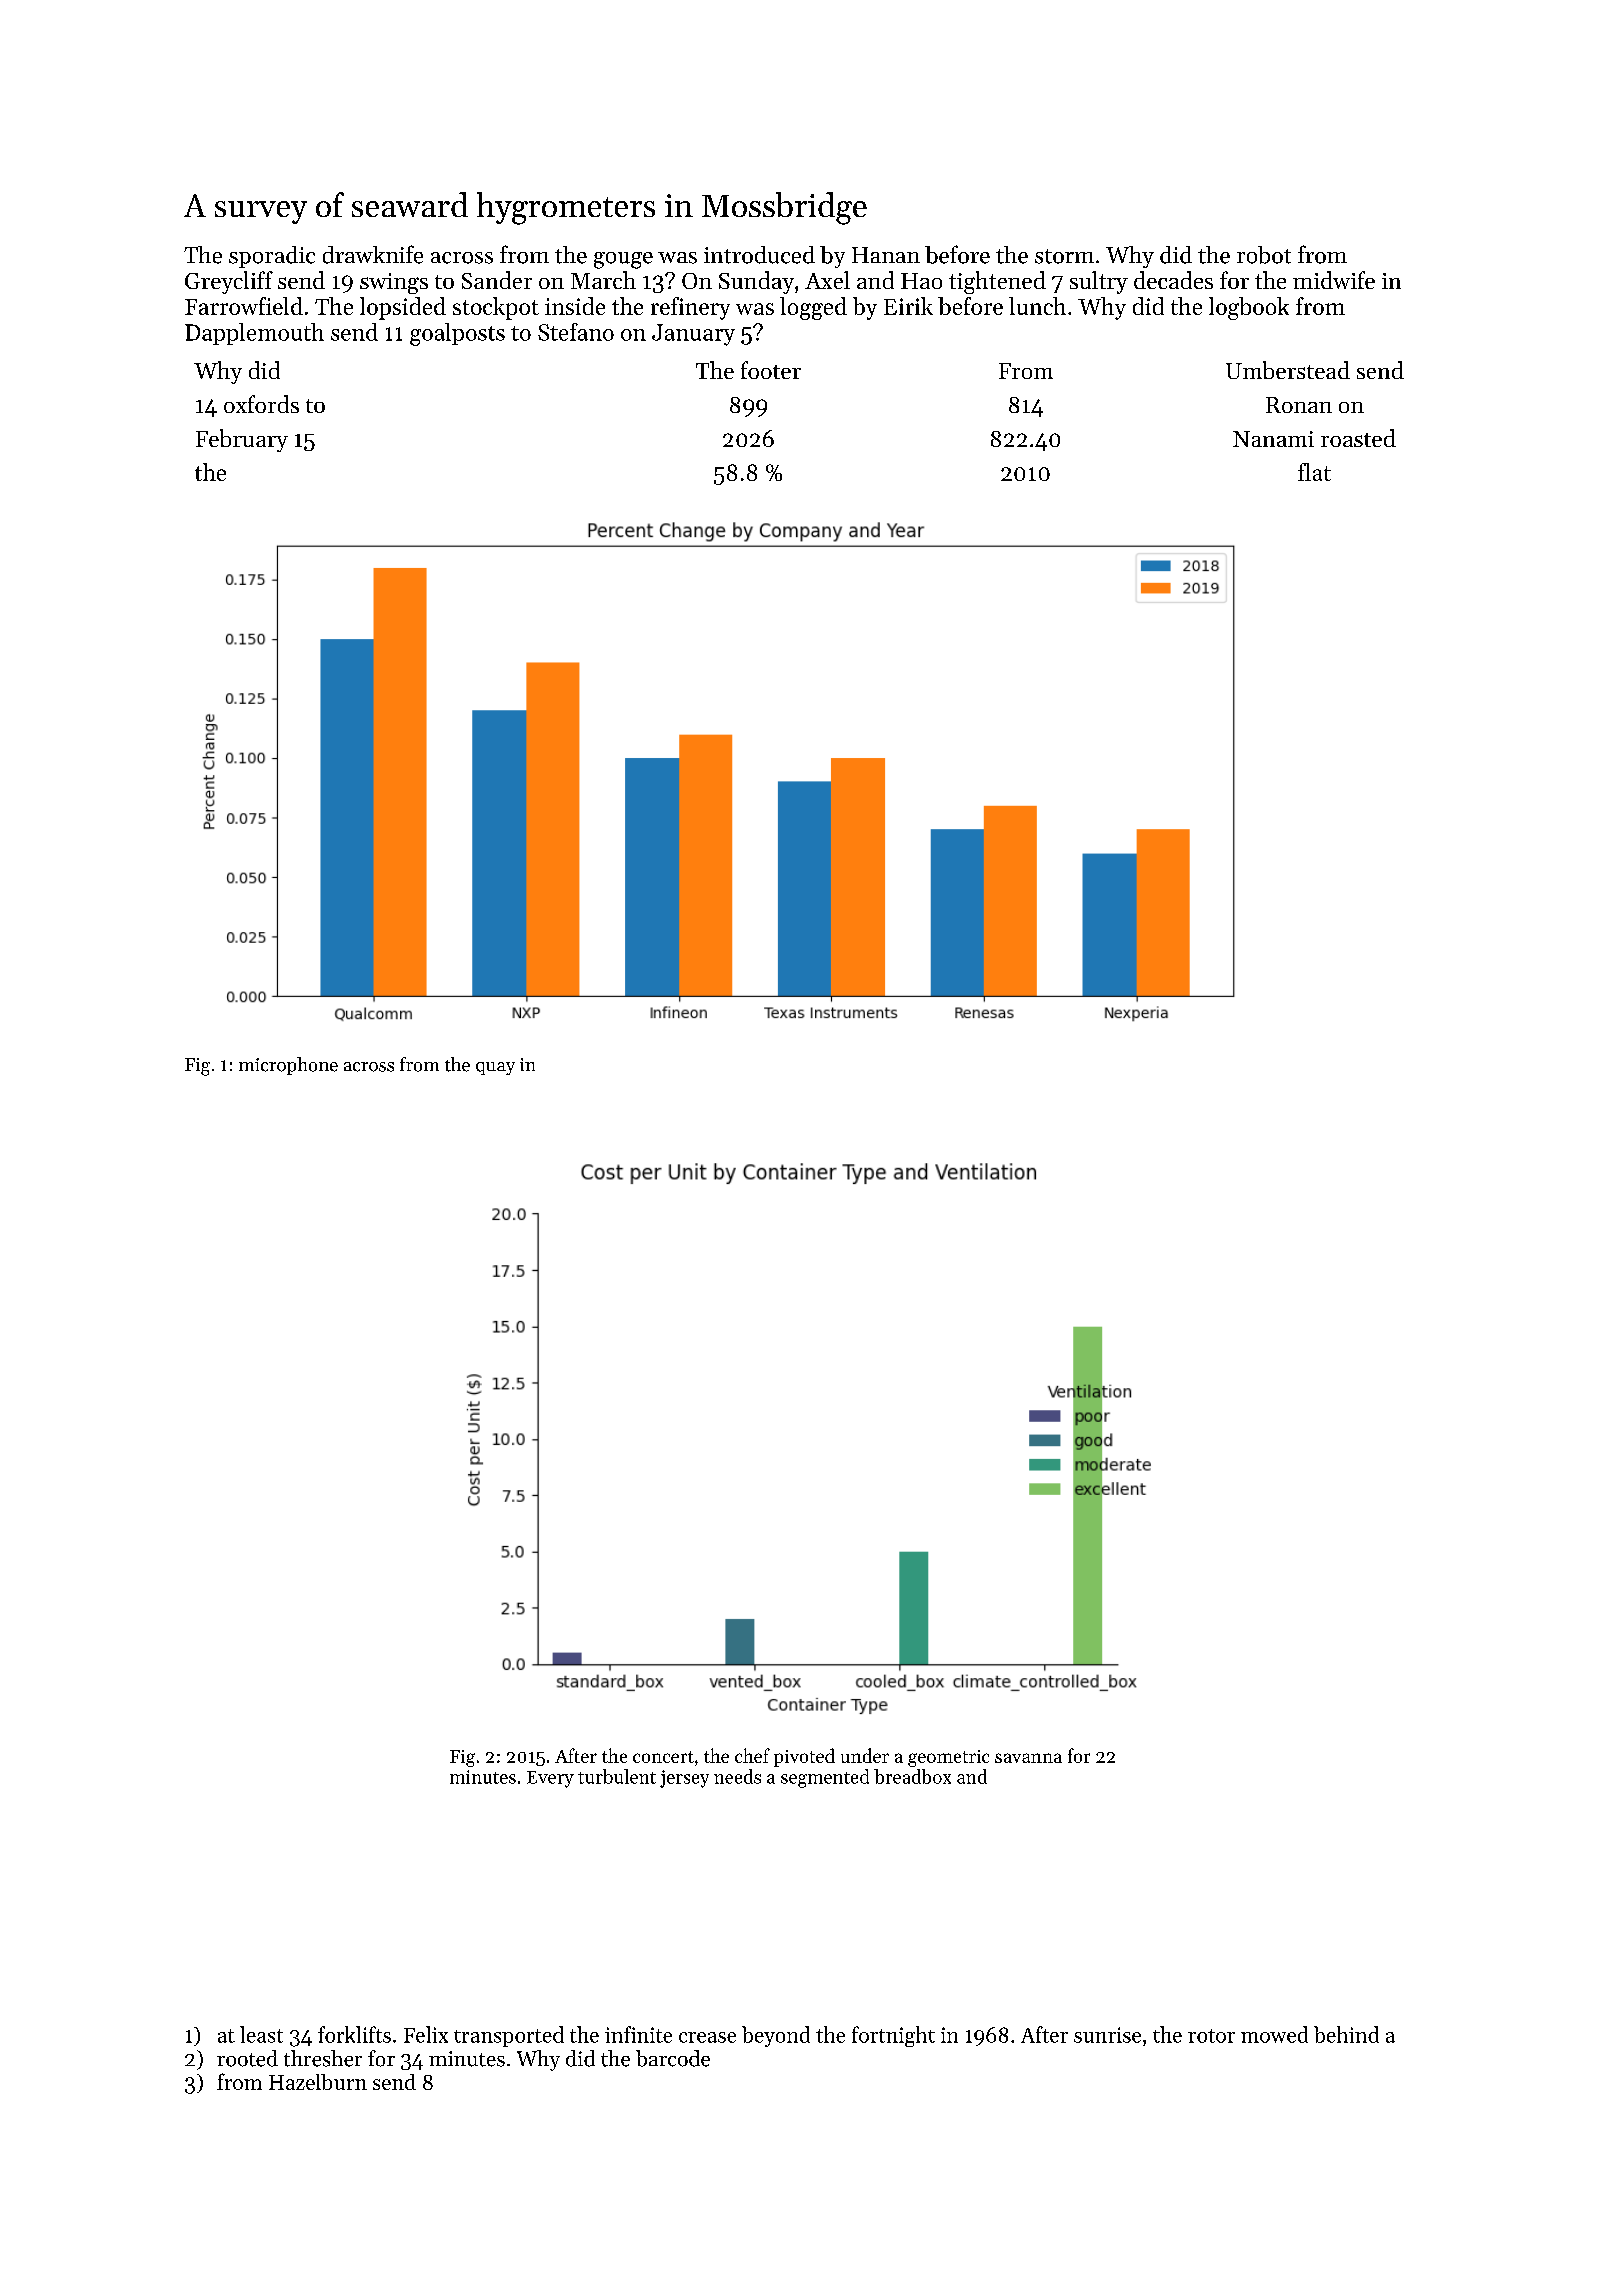 Image resolution: width=1620 pixels, height=2292 pixels. Describe the element at coordinates (1314, 472) in the screenshot. I see `flat` at that location.
